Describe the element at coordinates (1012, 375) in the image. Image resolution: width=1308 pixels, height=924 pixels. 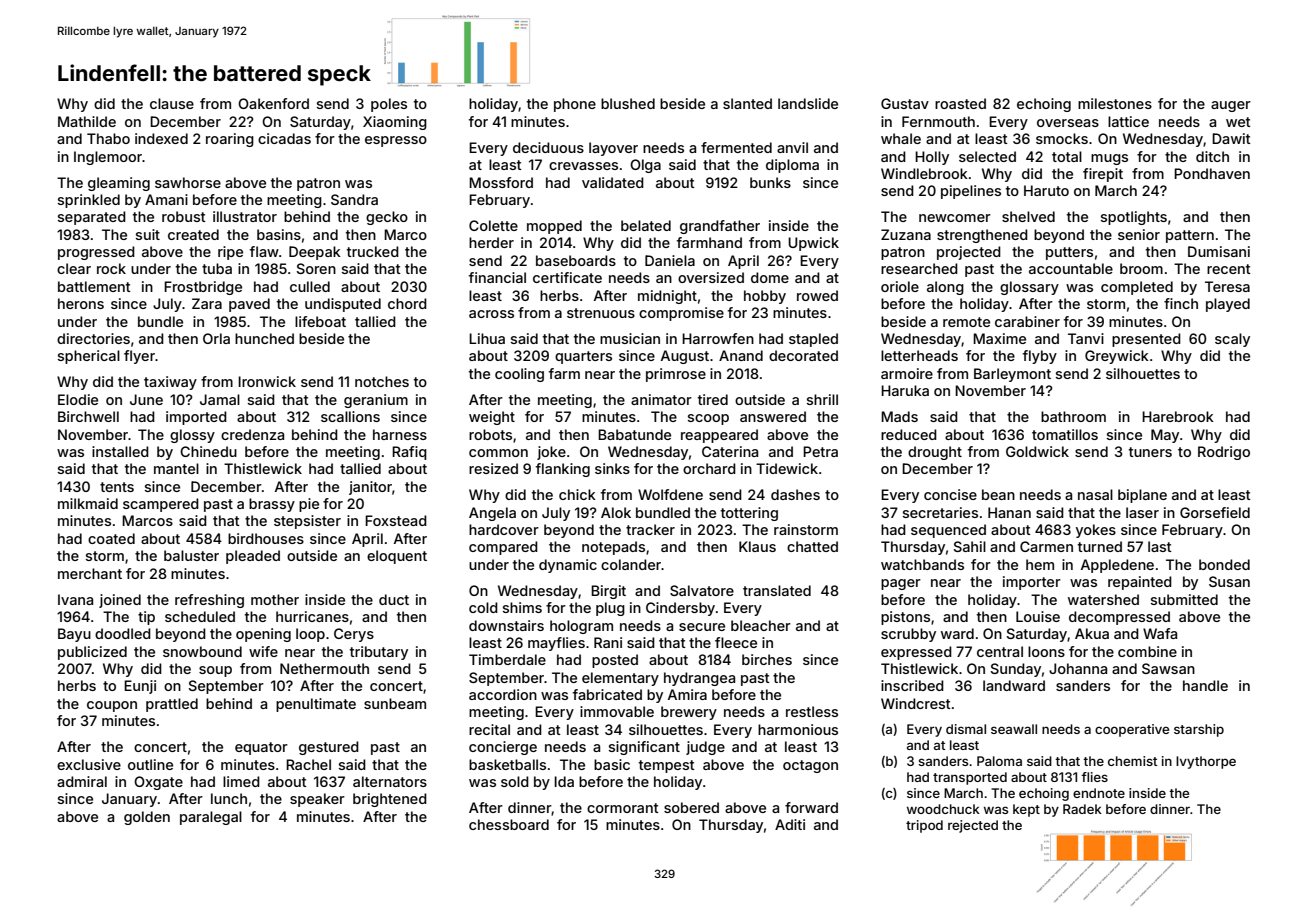
I see `Barleymont` at that location.
